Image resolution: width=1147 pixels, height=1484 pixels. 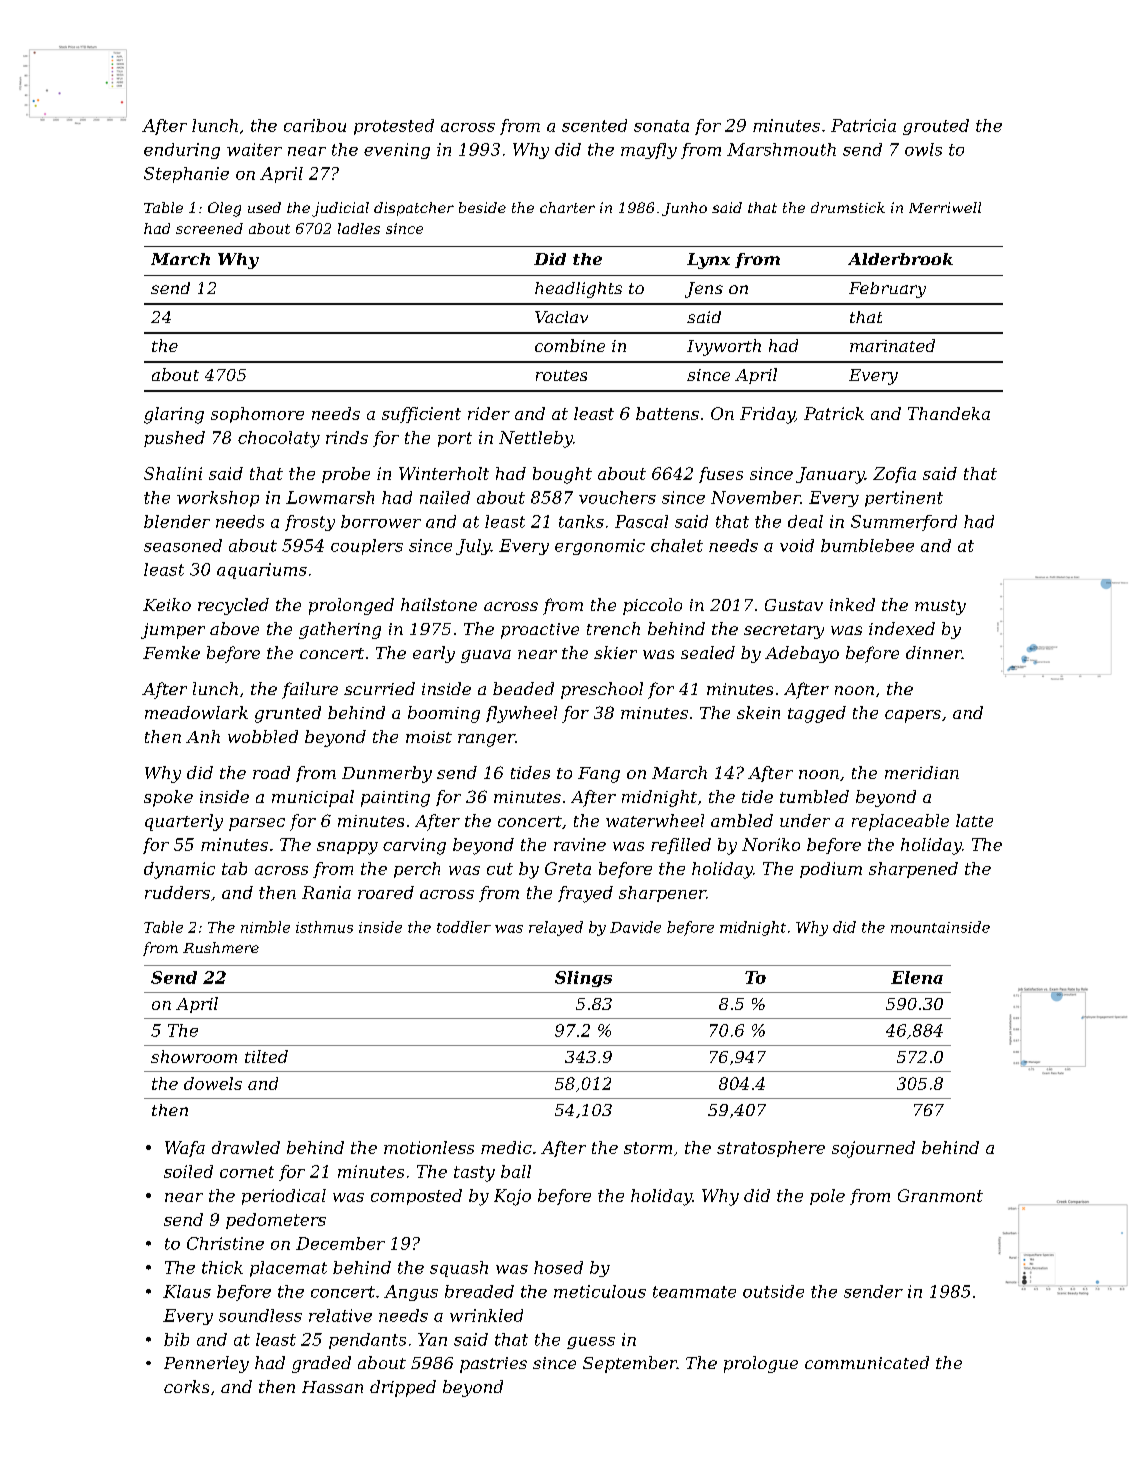 I want to click on guava, so click(x=486, y=656).
